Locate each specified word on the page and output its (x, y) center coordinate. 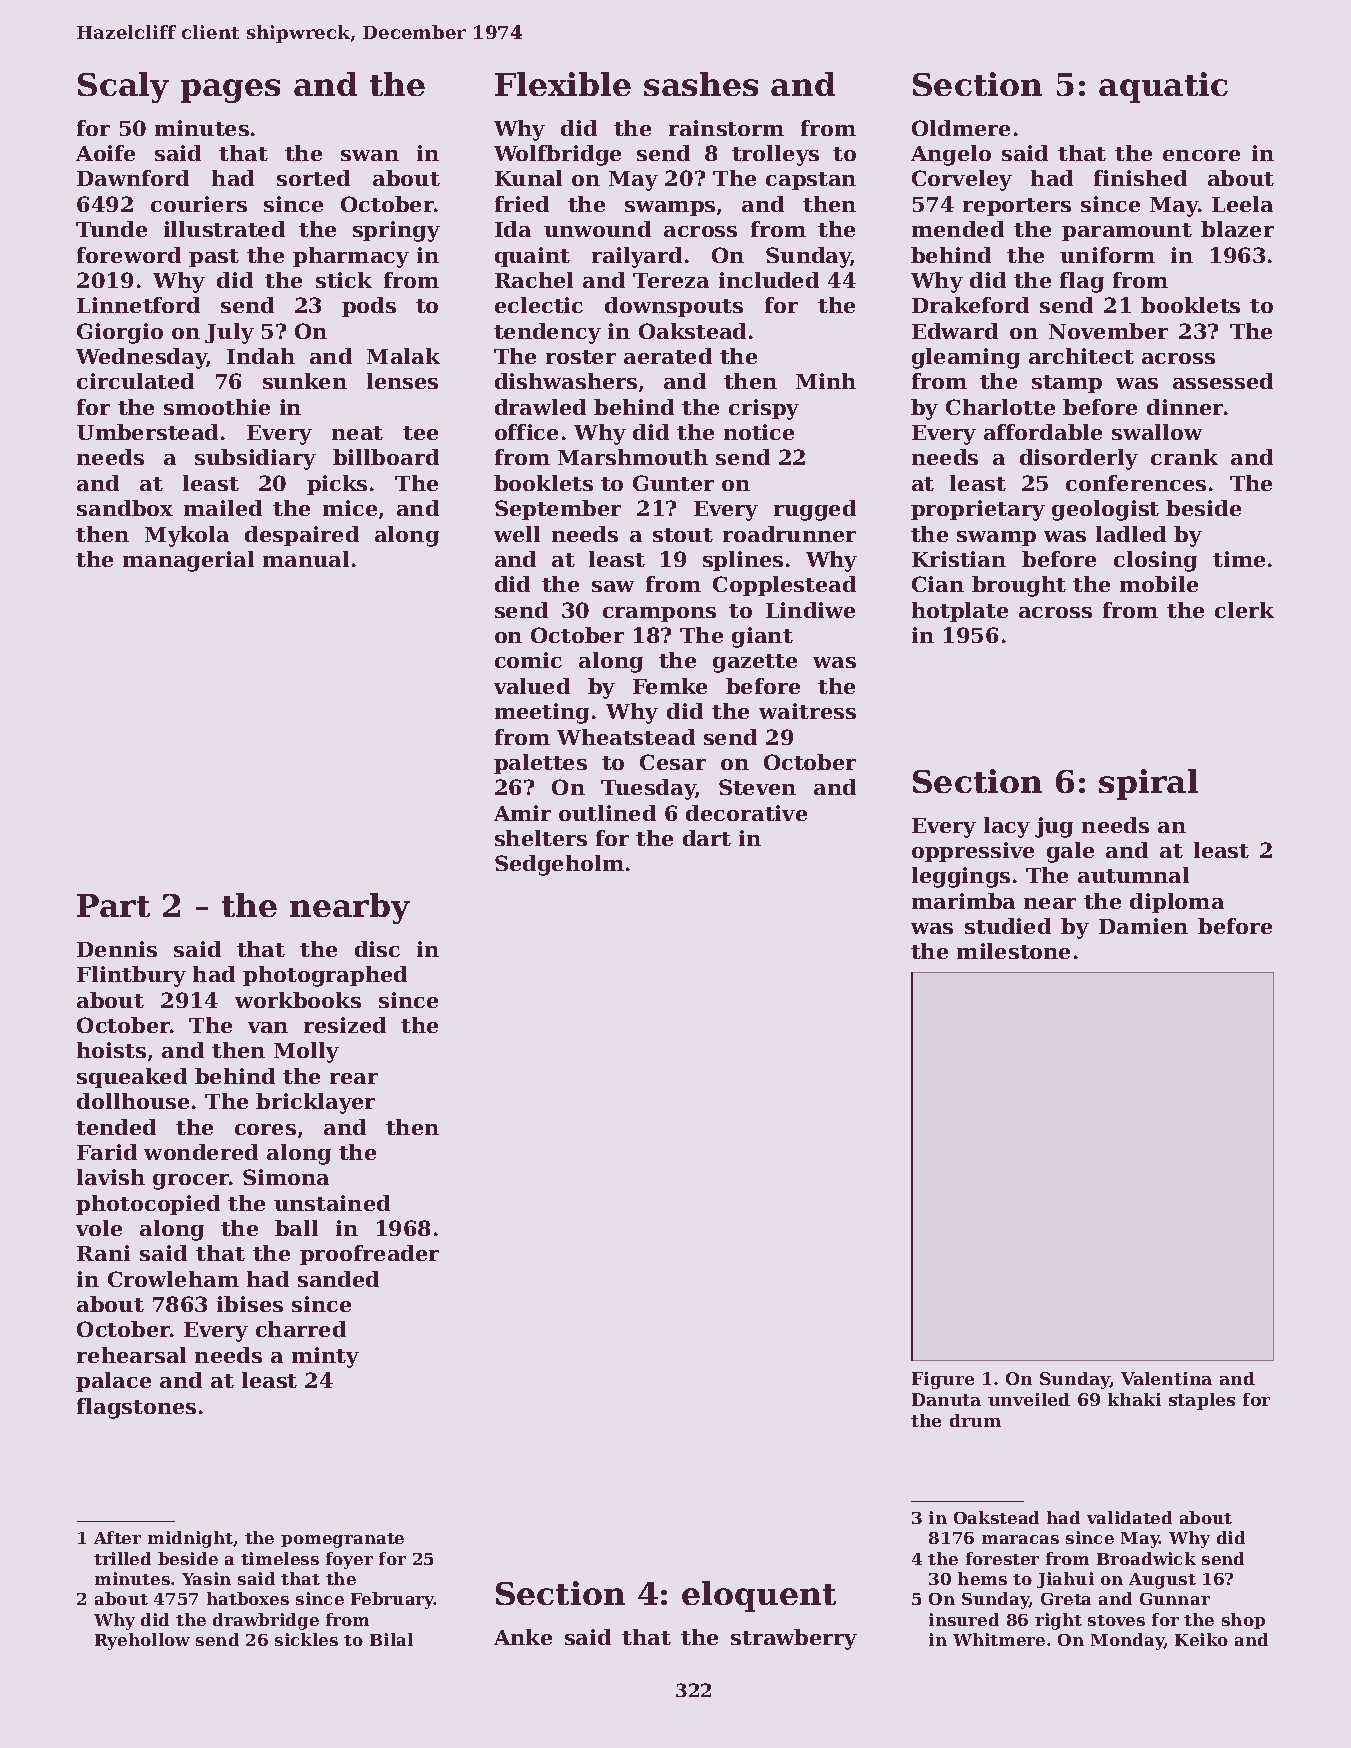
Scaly (123, 87)
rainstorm (726, 128)
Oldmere (961, 128)
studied (1008, 926)
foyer (349, 1560)
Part (113, 905)
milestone (1013, 951)
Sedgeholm (559, 865)
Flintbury (131, 976)
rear (354, 1078)
